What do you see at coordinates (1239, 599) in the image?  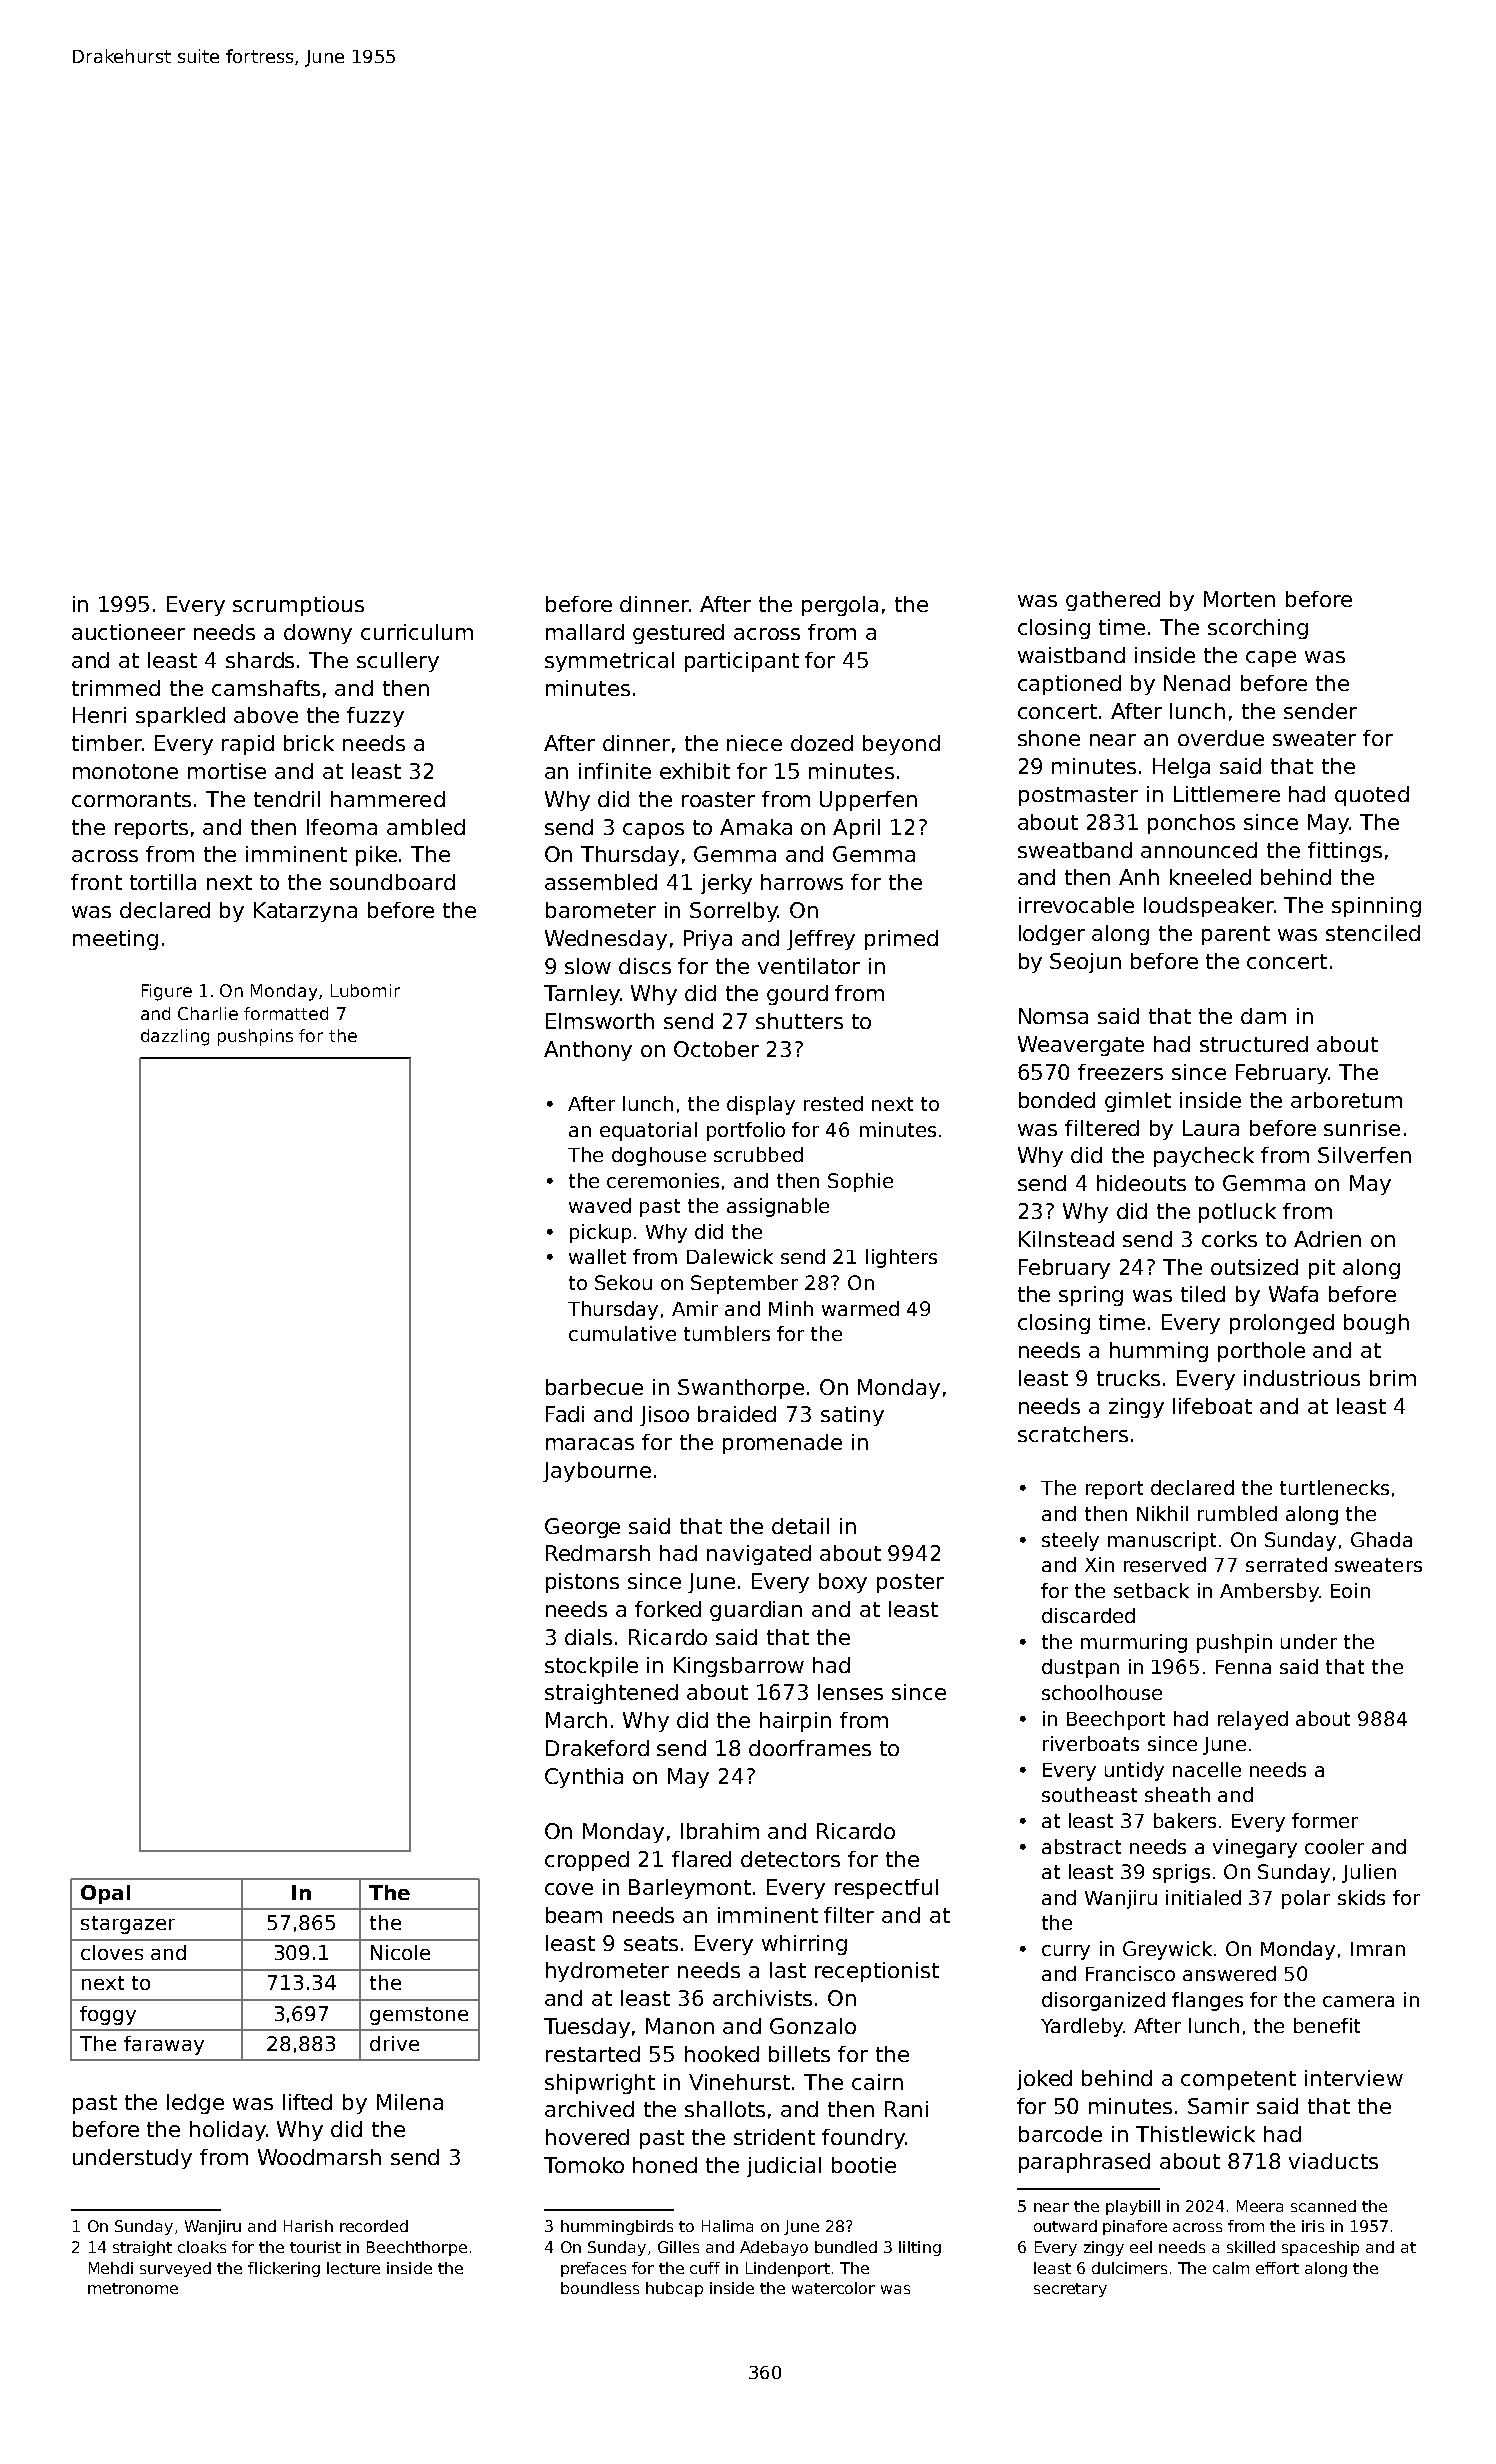 I see `Morten` at bounding box center [1239, 599].
